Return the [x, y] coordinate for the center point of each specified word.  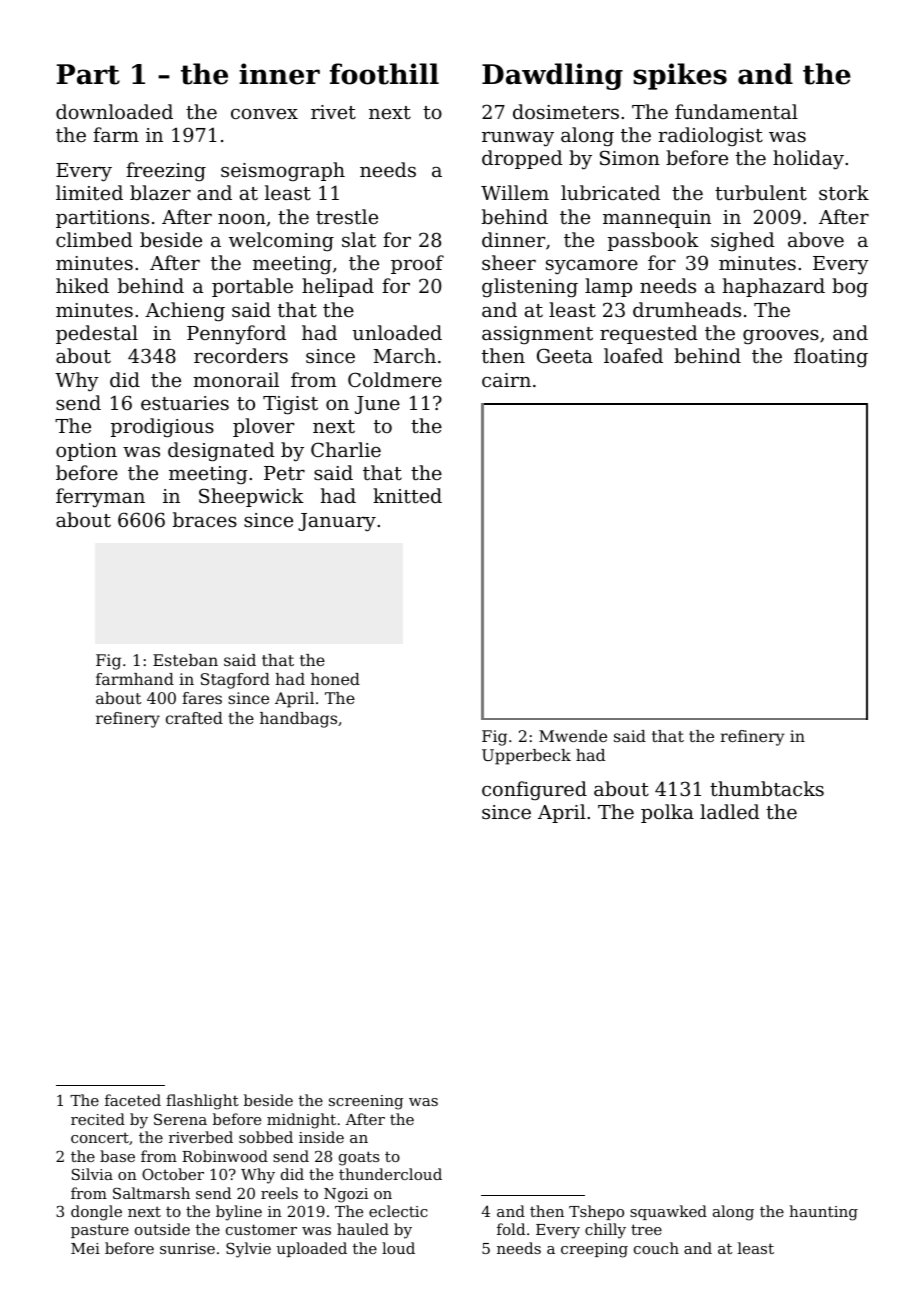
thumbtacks [767, 788]
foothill [384, 74]
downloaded [114, 111]
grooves [781, 337]
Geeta [565, 355]
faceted [133, 1100]
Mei [85, 1248]
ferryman [100, 498]
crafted [194, 718]
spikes [680, 76]
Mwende [573, 736]
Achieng [185, 312]
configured [534, 791]
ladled [730, 811]
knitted [407, 495]
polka [667, 813]
